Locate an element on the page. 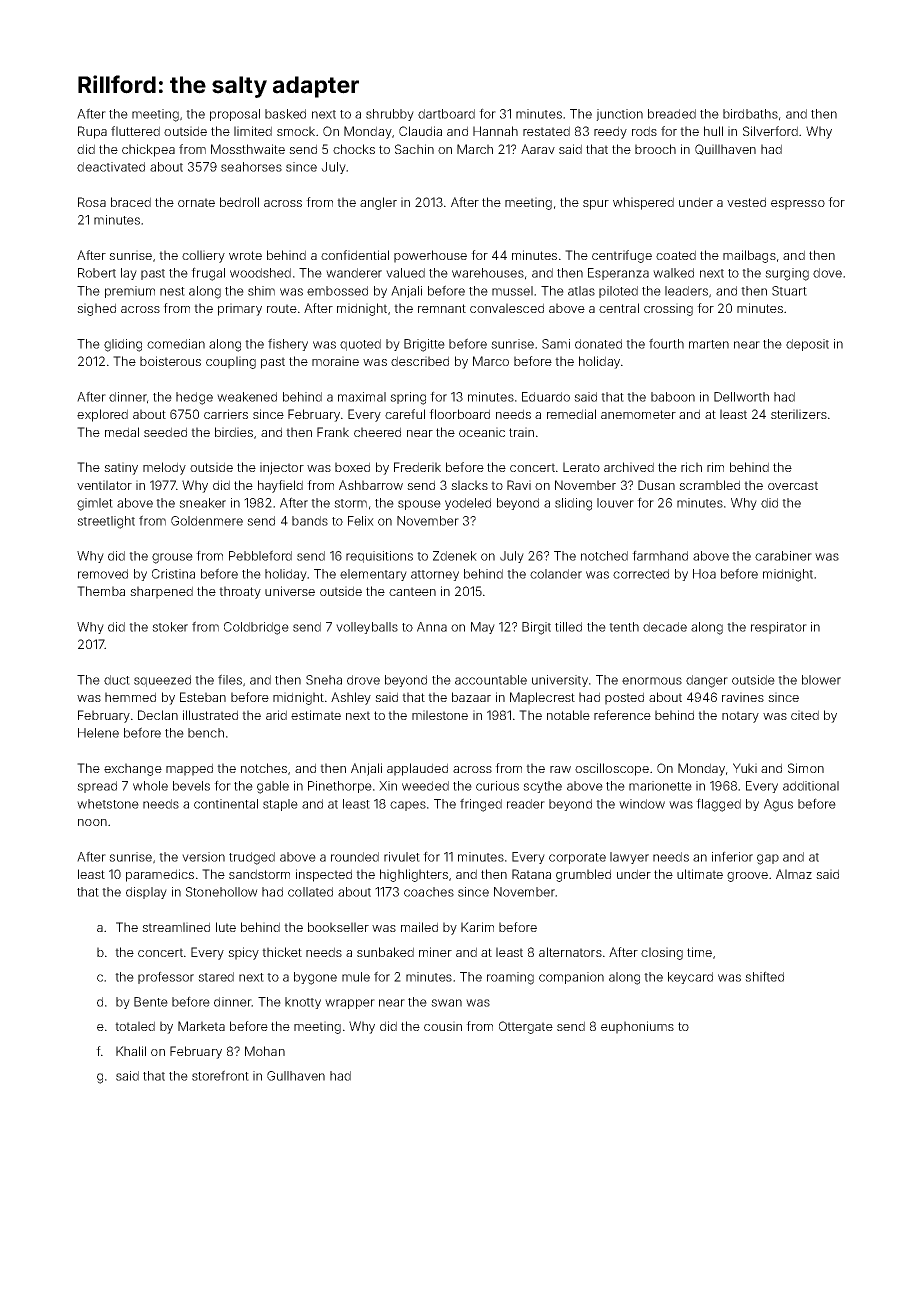 This page has width=924, height=1308. Esteban is located at coordinates (203, 697).
